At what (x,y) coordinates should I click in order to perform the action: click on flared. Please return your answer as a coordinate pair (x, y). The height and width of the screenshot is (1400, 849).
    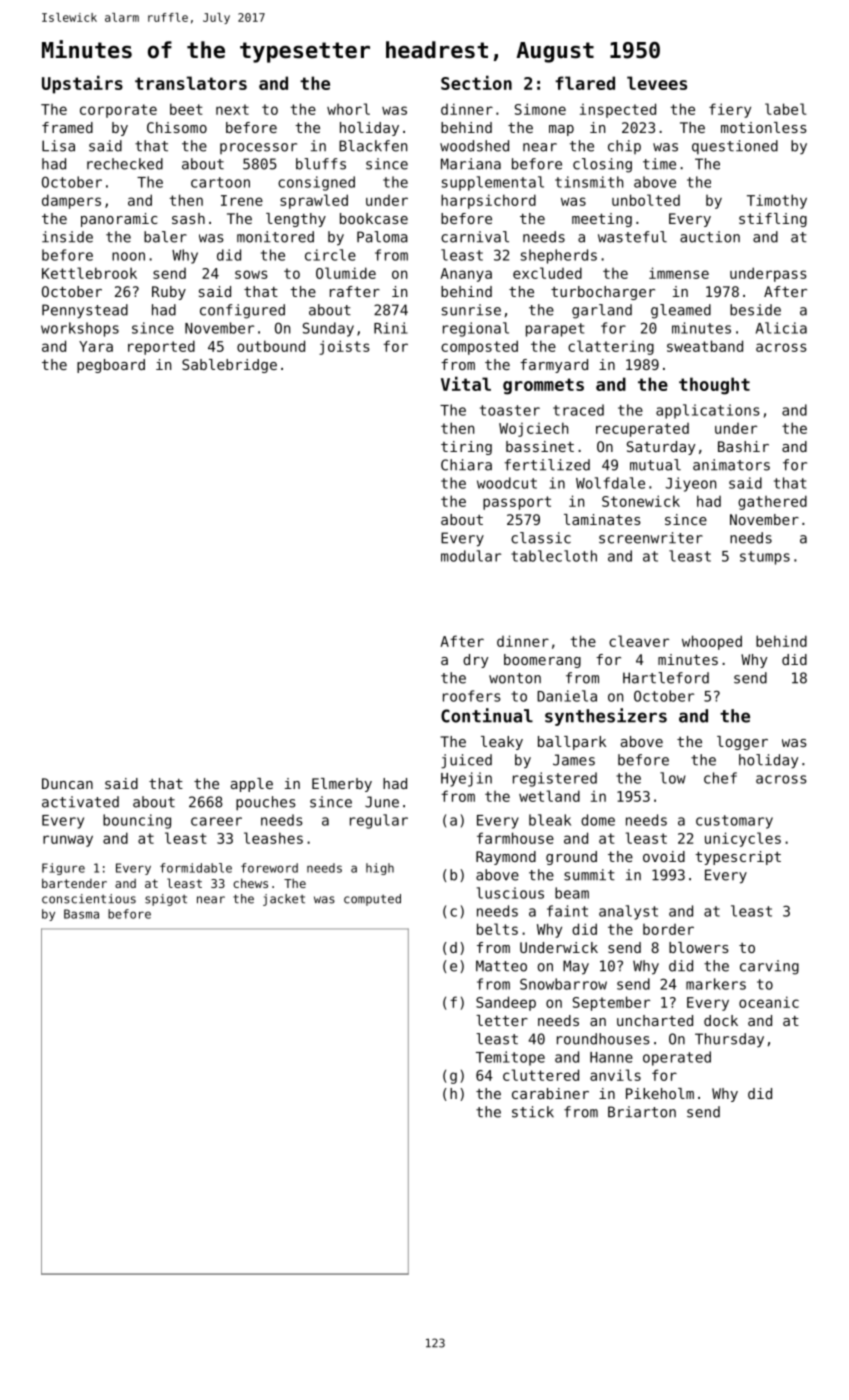
    Looking at the image, I should click on (585, 83).
